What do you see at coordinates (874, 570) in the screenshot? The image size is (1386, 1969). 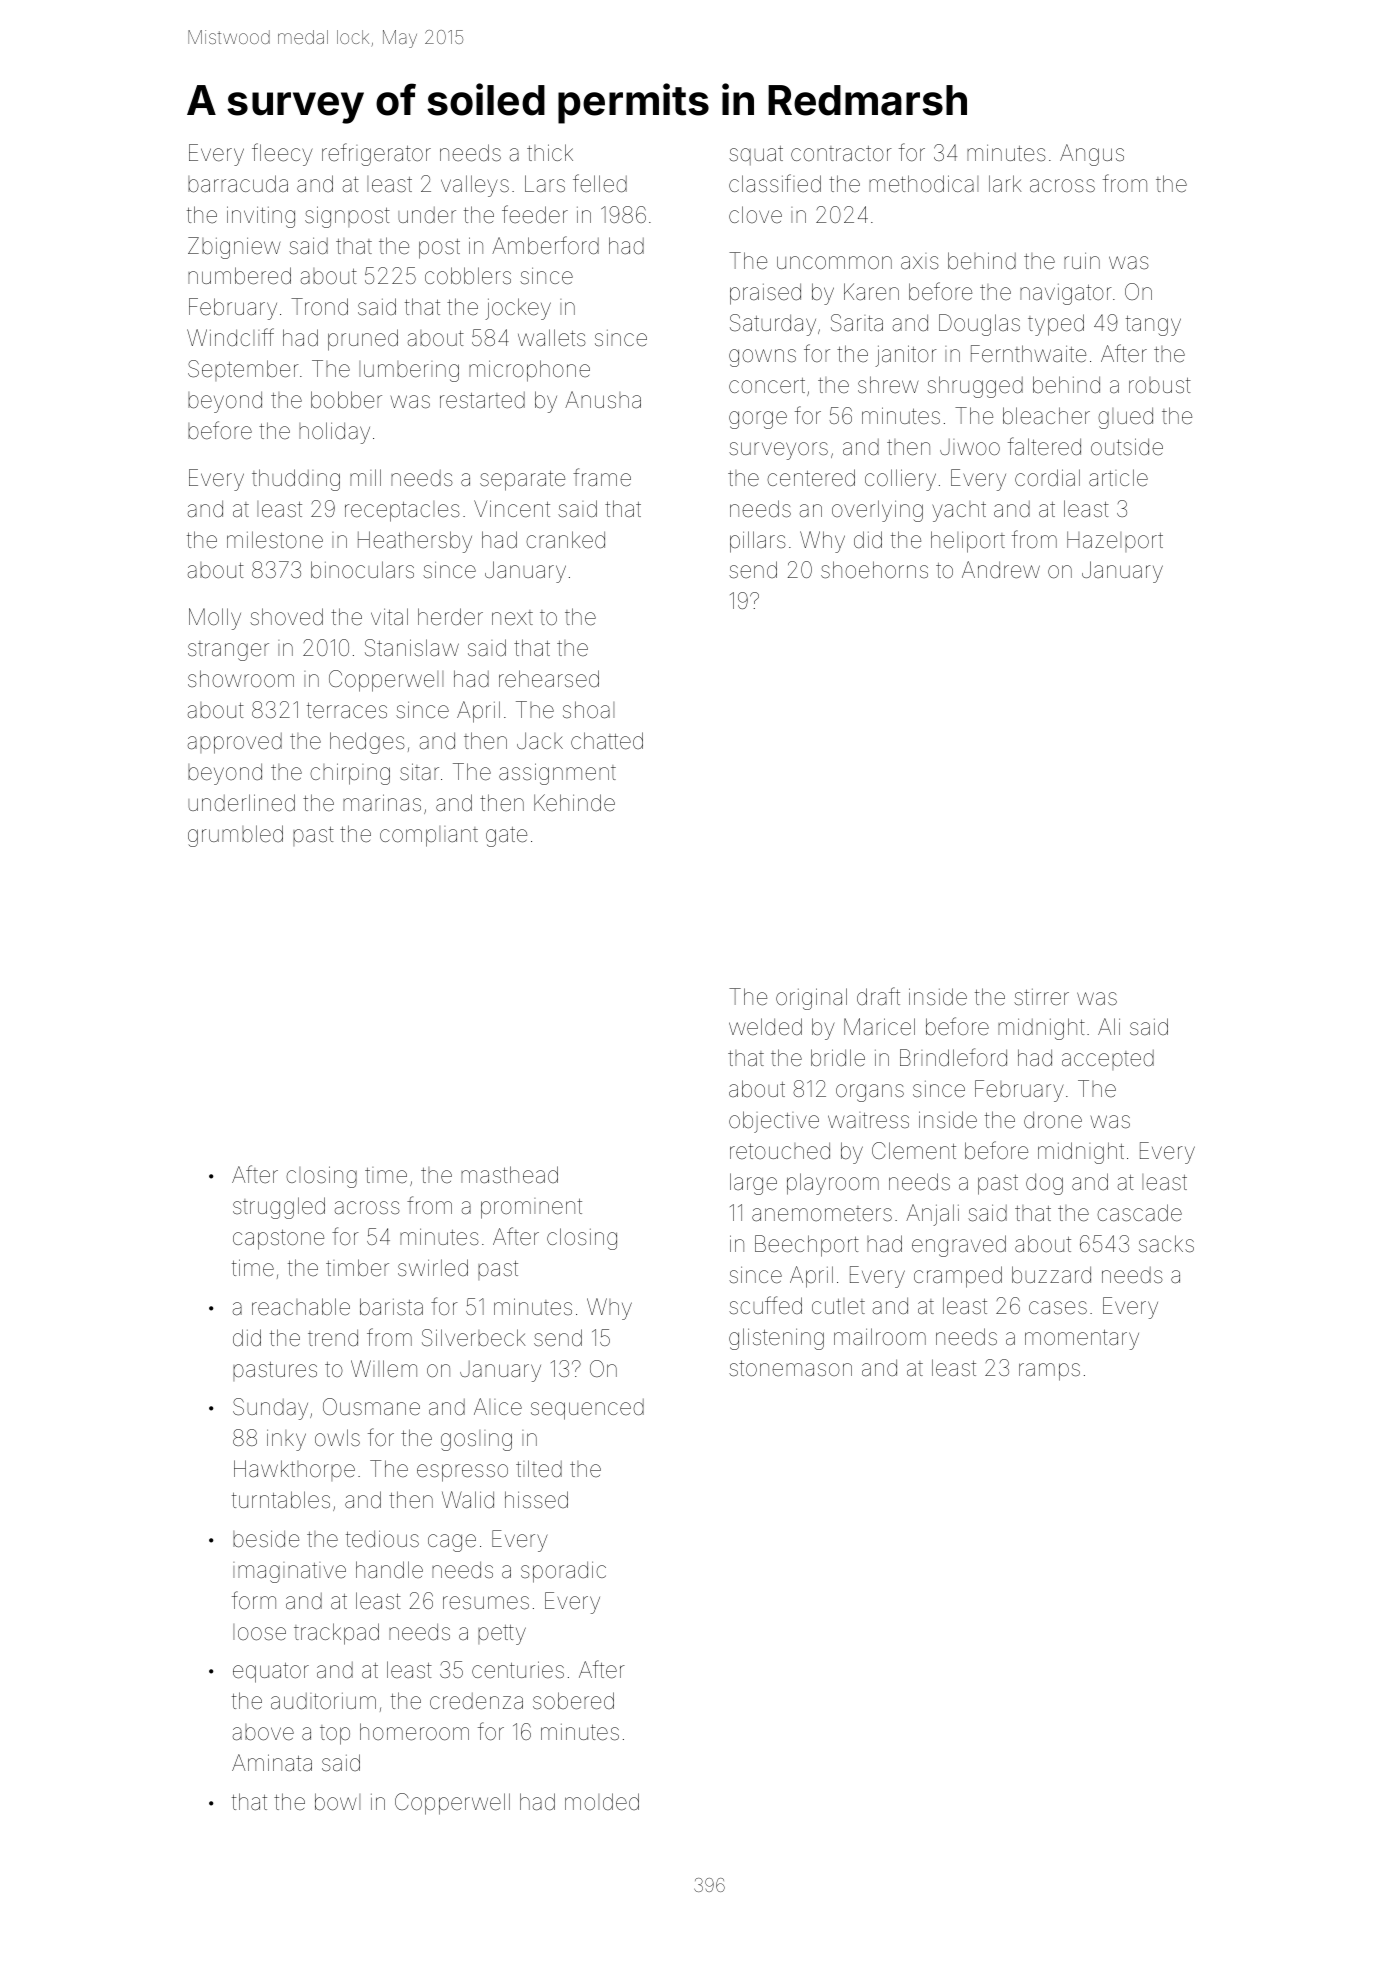 I see `shoehorns` at bounding box center [874, 570].
